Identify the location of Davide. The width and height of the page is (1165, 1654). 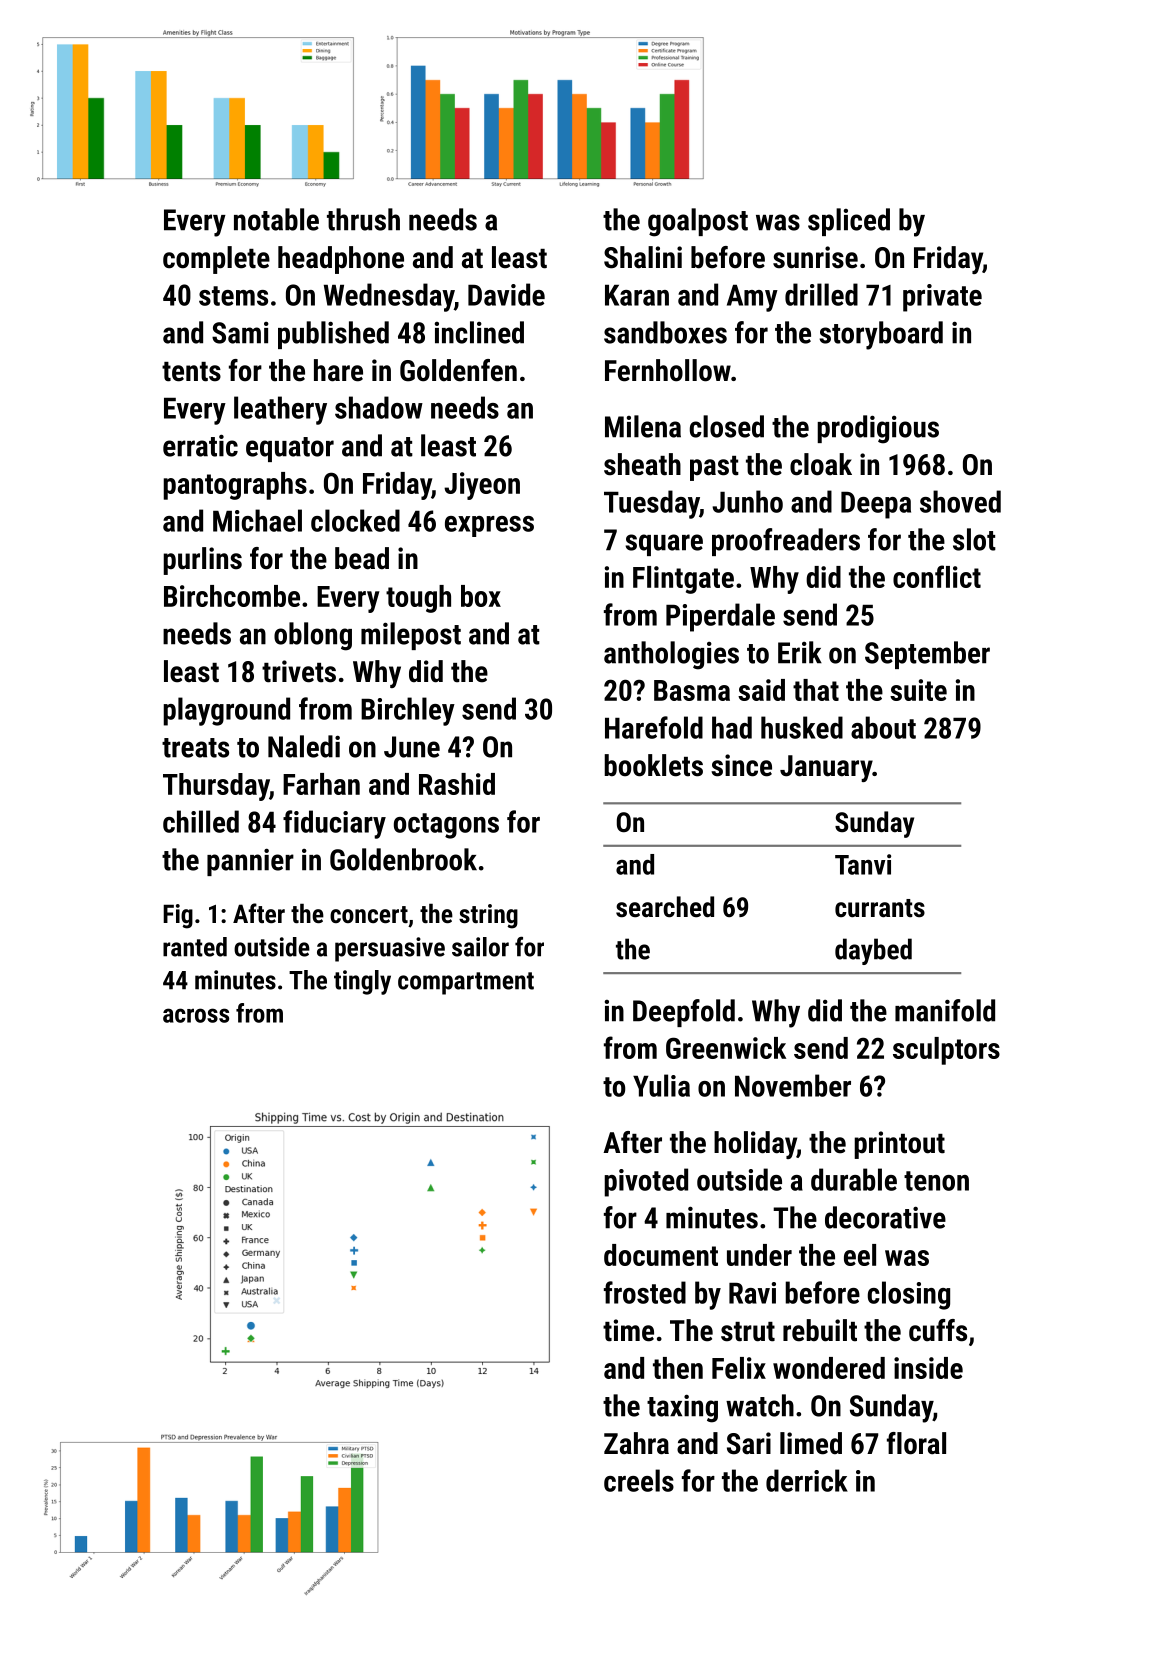
(506, 294).
